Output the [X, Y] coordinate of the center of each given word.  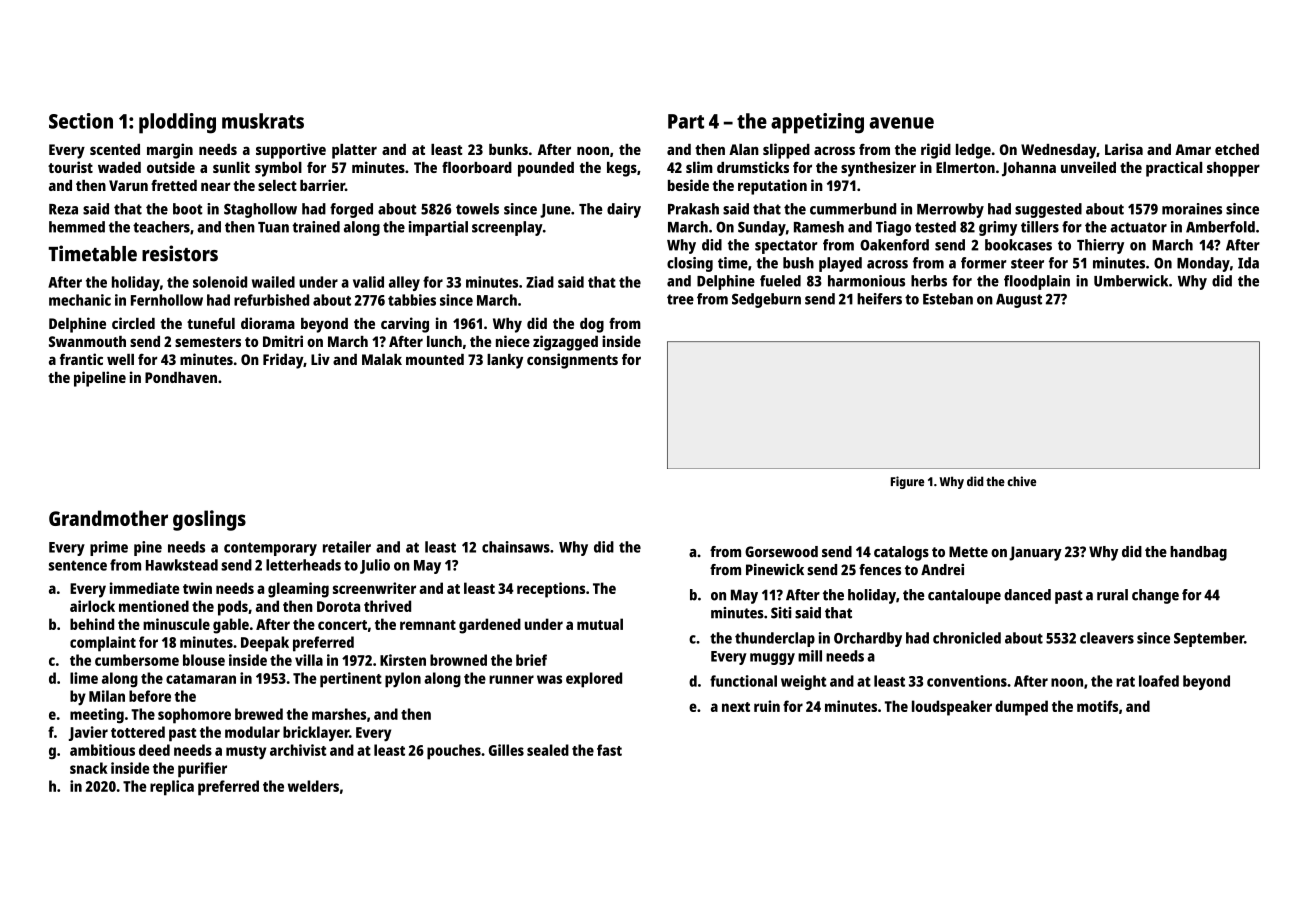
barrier [322, 185]
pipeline [100, 379]
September [1209, 639]
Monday [1203, 264]
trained [316, 227]
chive [1021, 481]
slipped [786, 151]
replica [172, 788]
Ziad [540, 282]
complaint [103, 644]
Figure [907, 482]
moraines [1192, 209]
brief [531, 660]
